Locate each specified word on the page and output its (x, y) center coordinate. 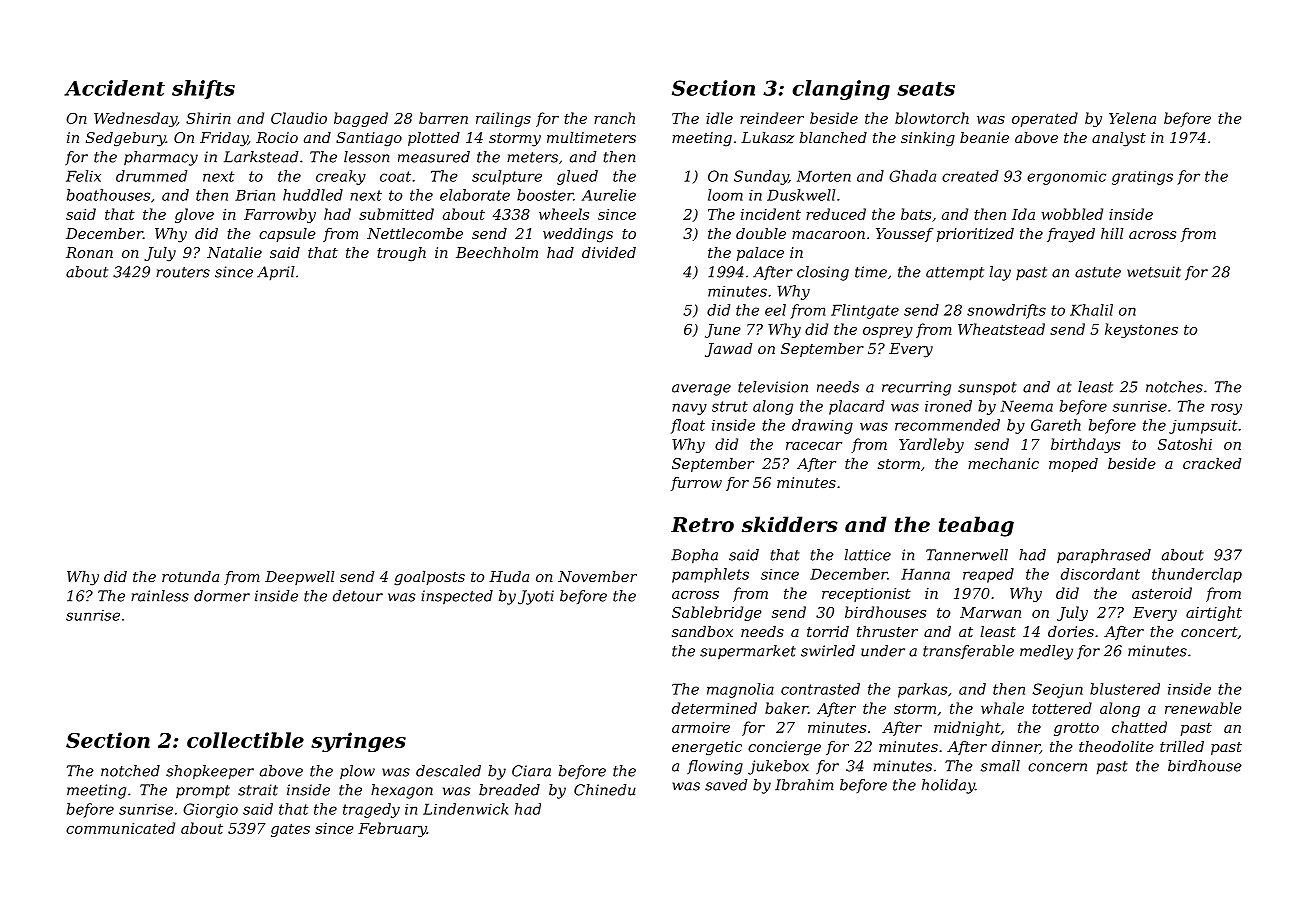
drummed (151, 176)
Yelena (1132, 118)
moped (1073, 465)
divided (609, 252)
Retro (702, 525)
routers (183, 272)
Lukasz (767, 138)
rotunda (190, 576)
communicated (120, 828)
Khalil (1091, 310)
